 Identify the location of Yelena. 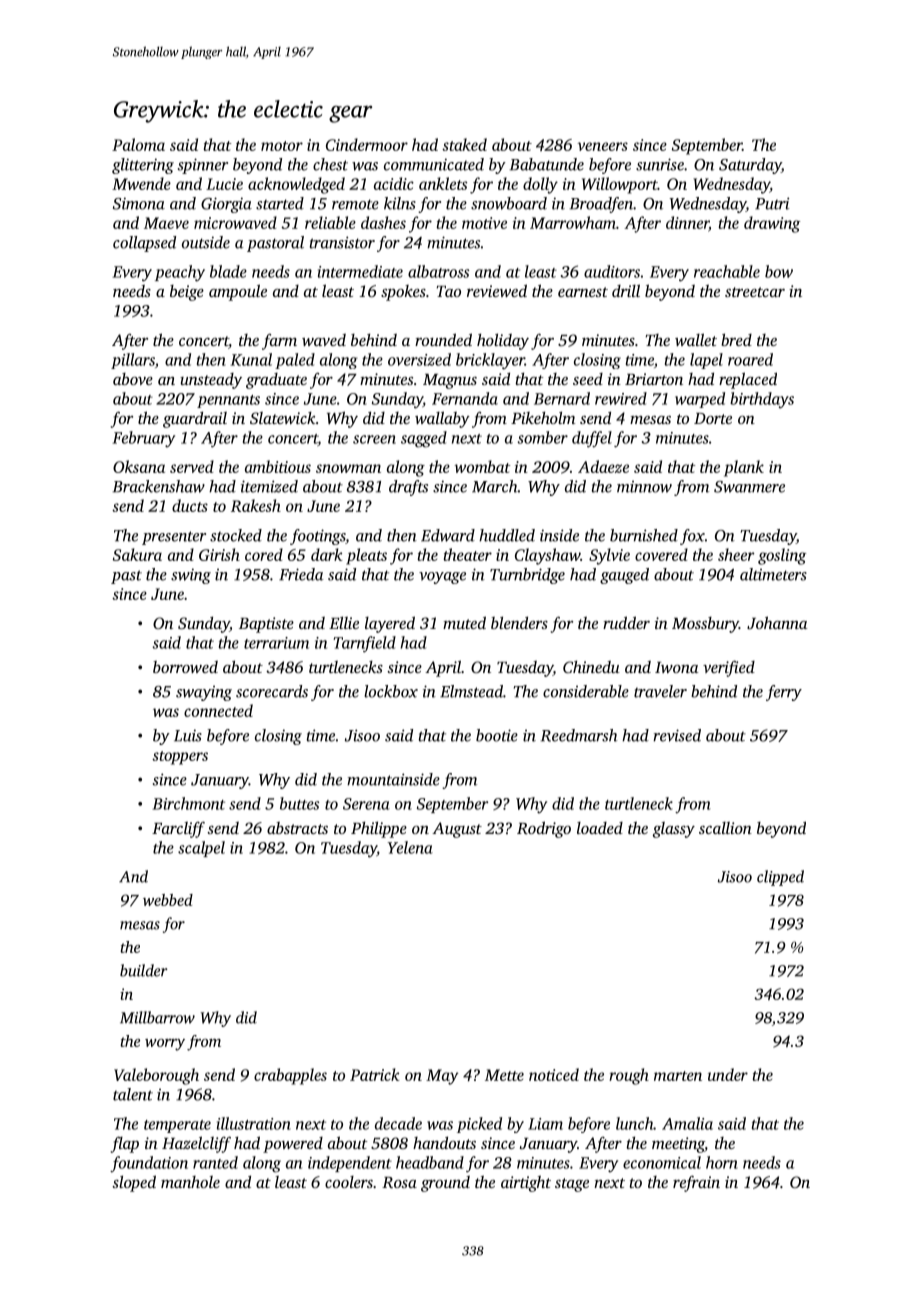
(410, 847).
